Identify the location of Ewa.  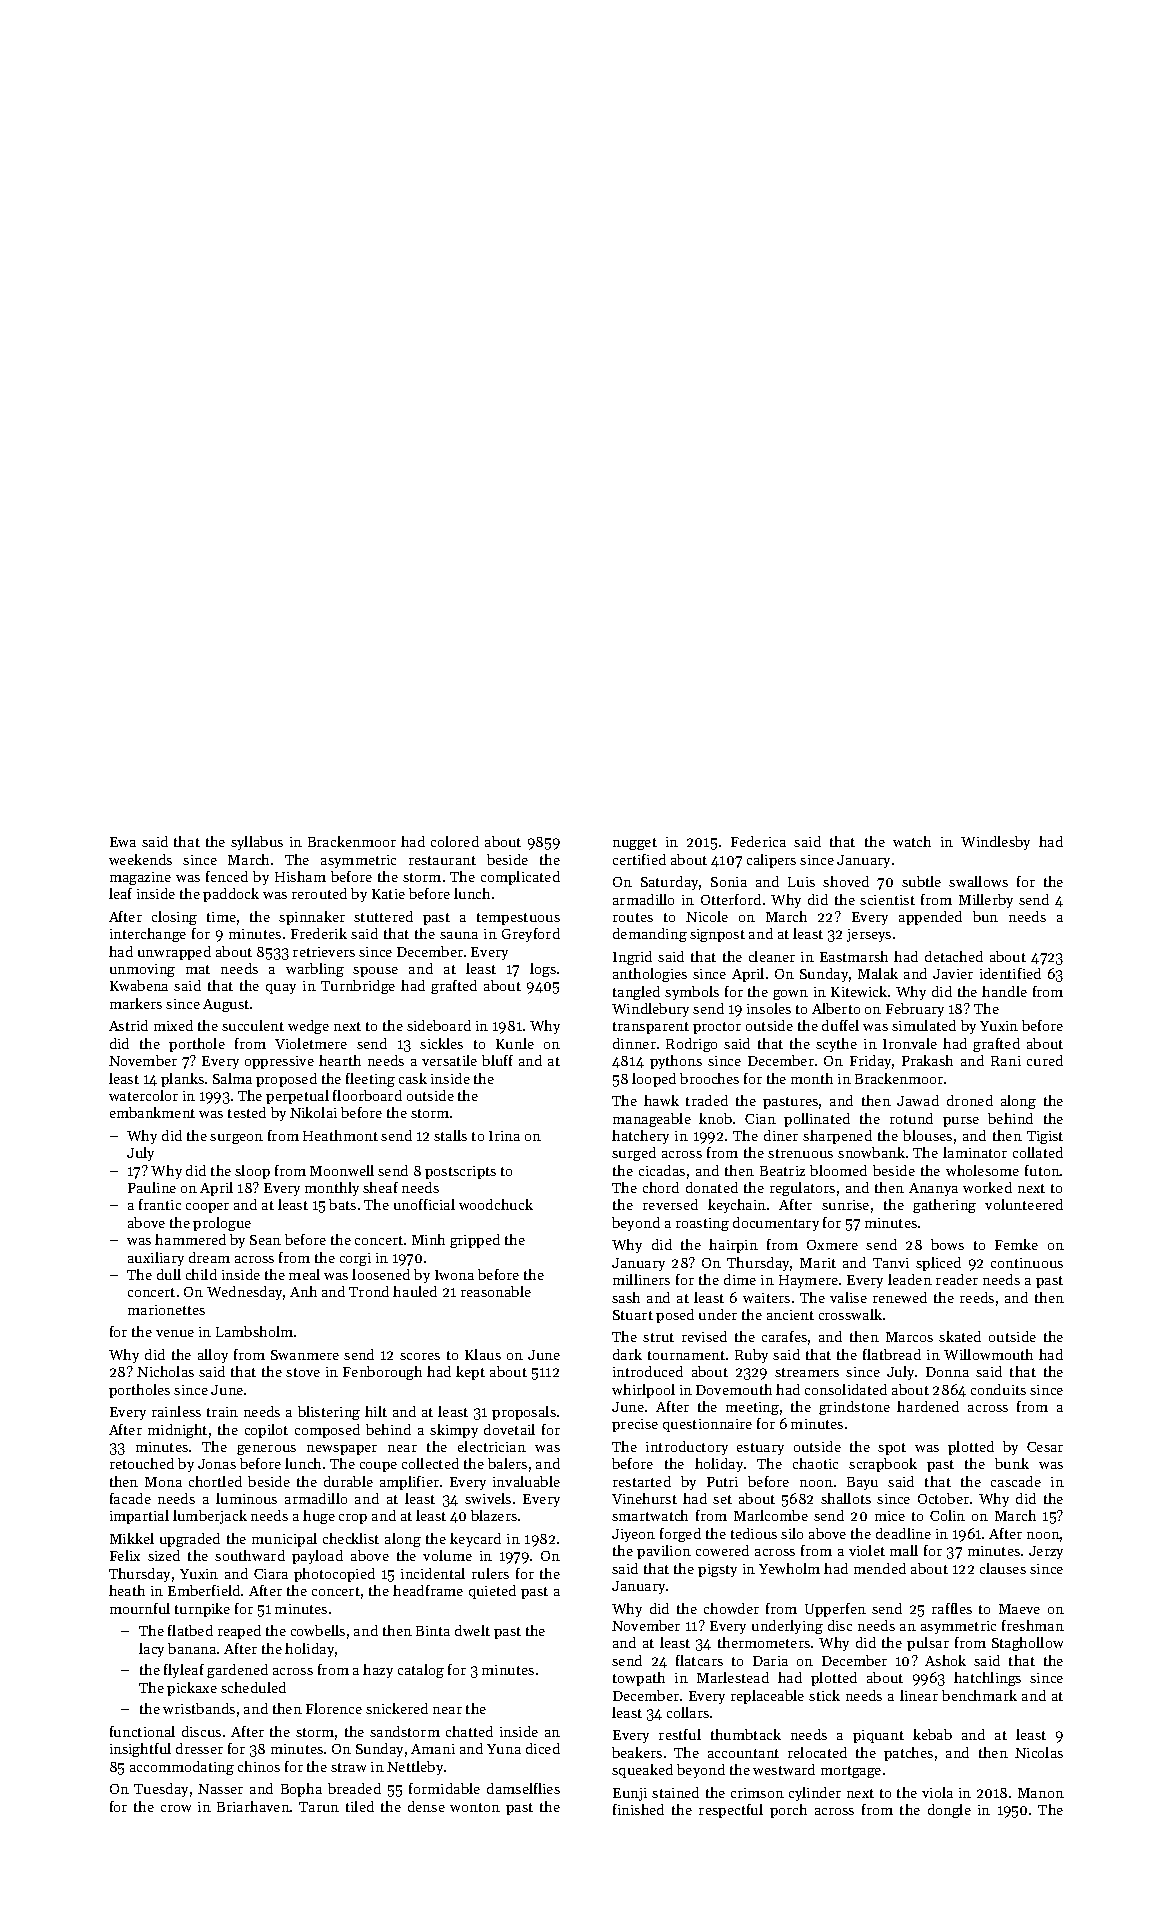
(123, 842).
